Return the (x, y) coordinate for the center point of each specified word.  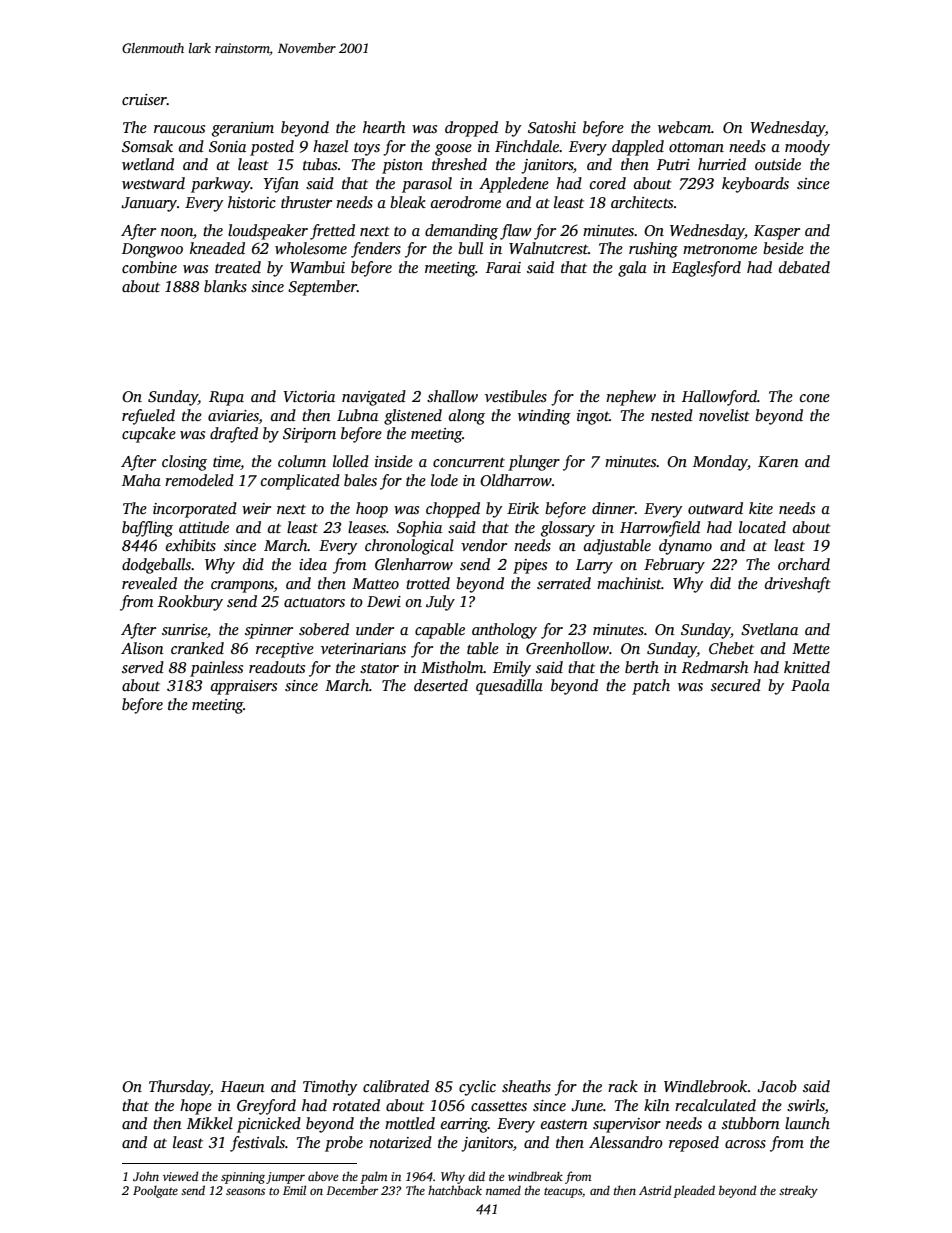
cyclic (477, 1088)
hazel (330, 146)
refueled (148, 417)
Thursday (179, 1088)
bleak (408, 202)
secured (736, 685)
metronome (720, 249)
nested (672, 415)
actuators (314, 602)
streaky (798, 1191)
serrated (564, 583)
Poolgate (155, 1191)
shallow (452, 396)
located (762, 527)
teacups (563, 1192)
